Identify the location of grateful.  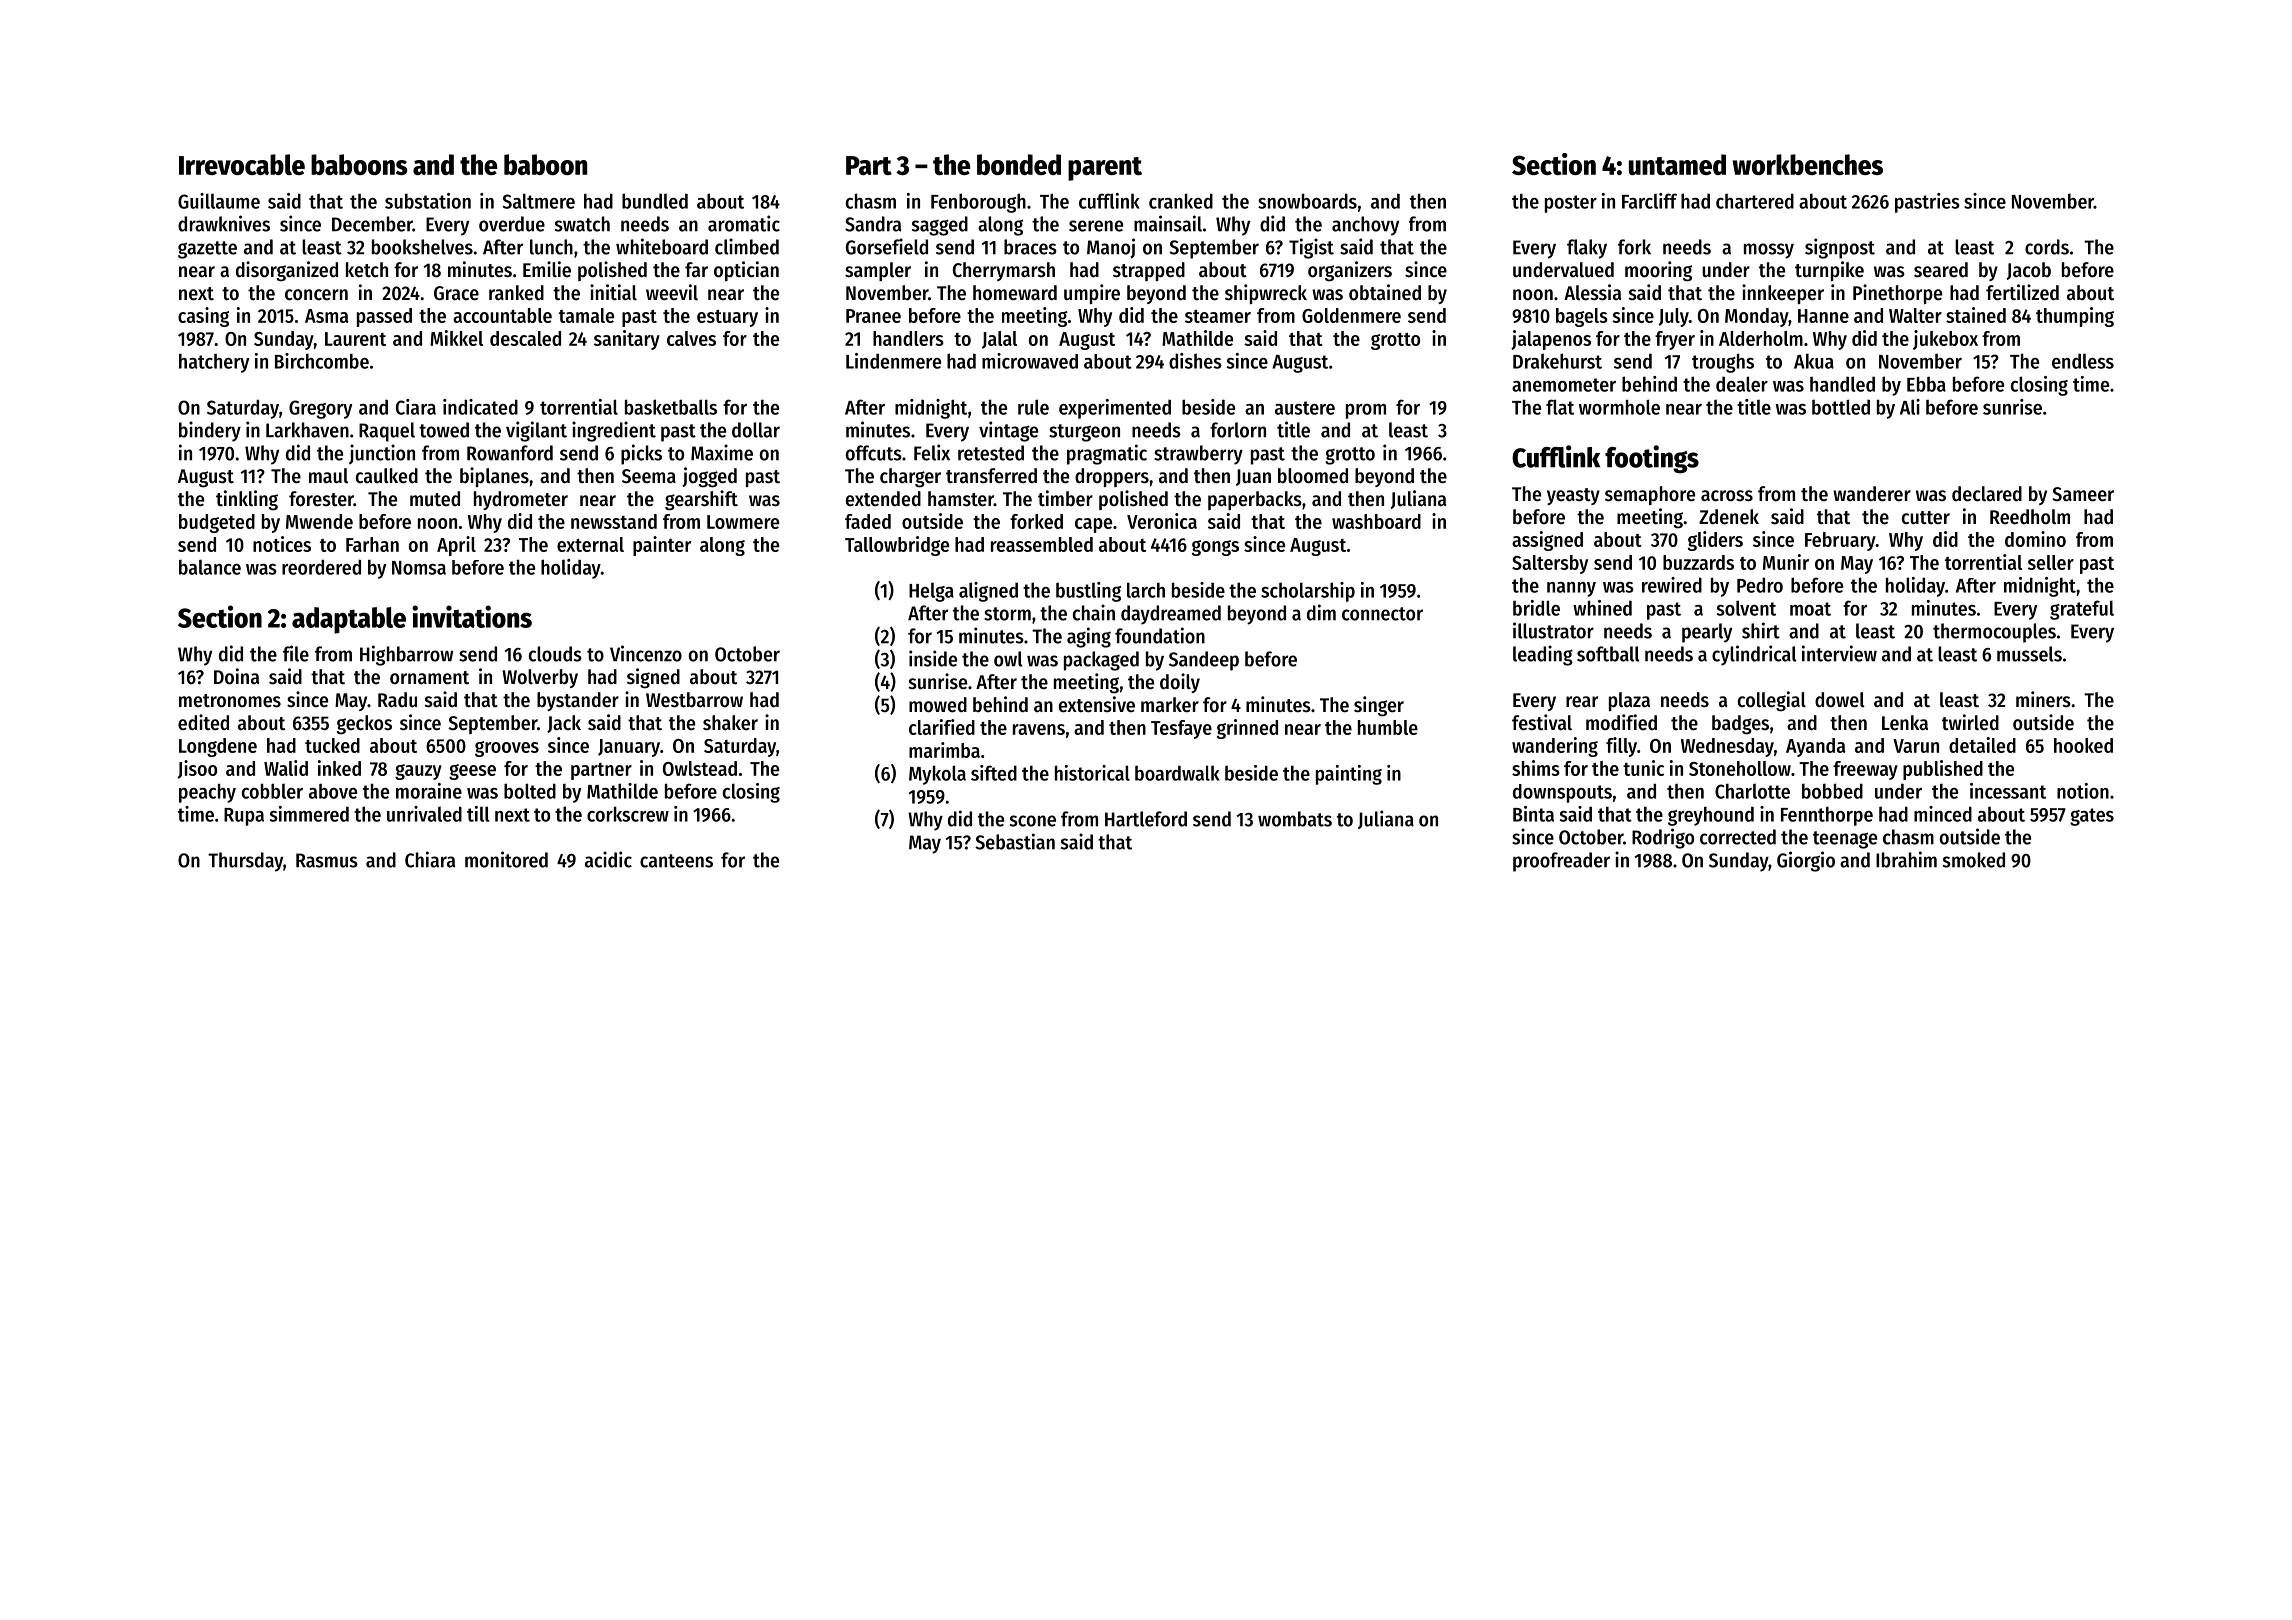
(2082, 610).
